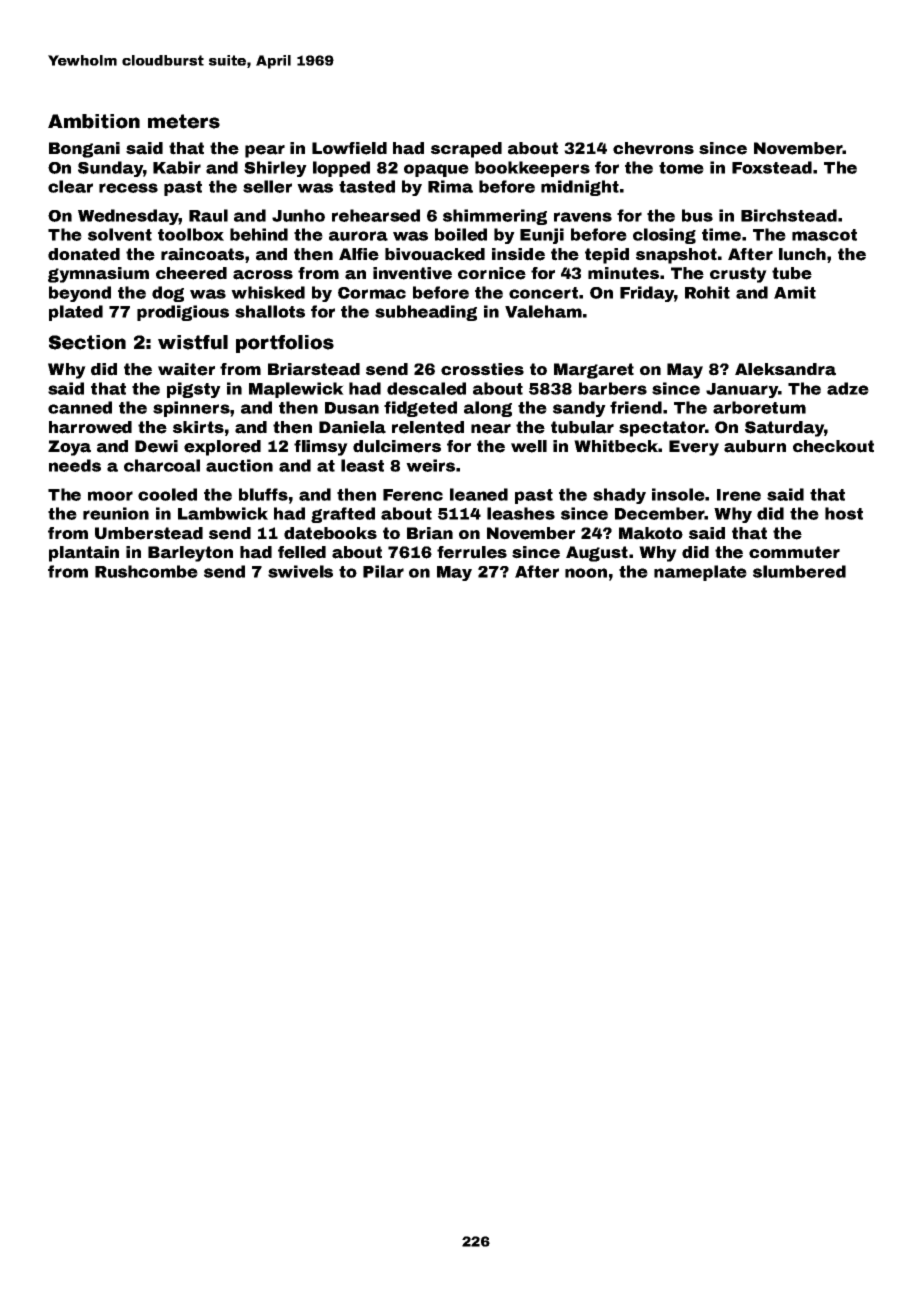 This screenshot has width=924, height=1308. What do you see at coordinates (653, 148) in the screenshot?
I see `chevrons` at bounding box center [653, 148].
